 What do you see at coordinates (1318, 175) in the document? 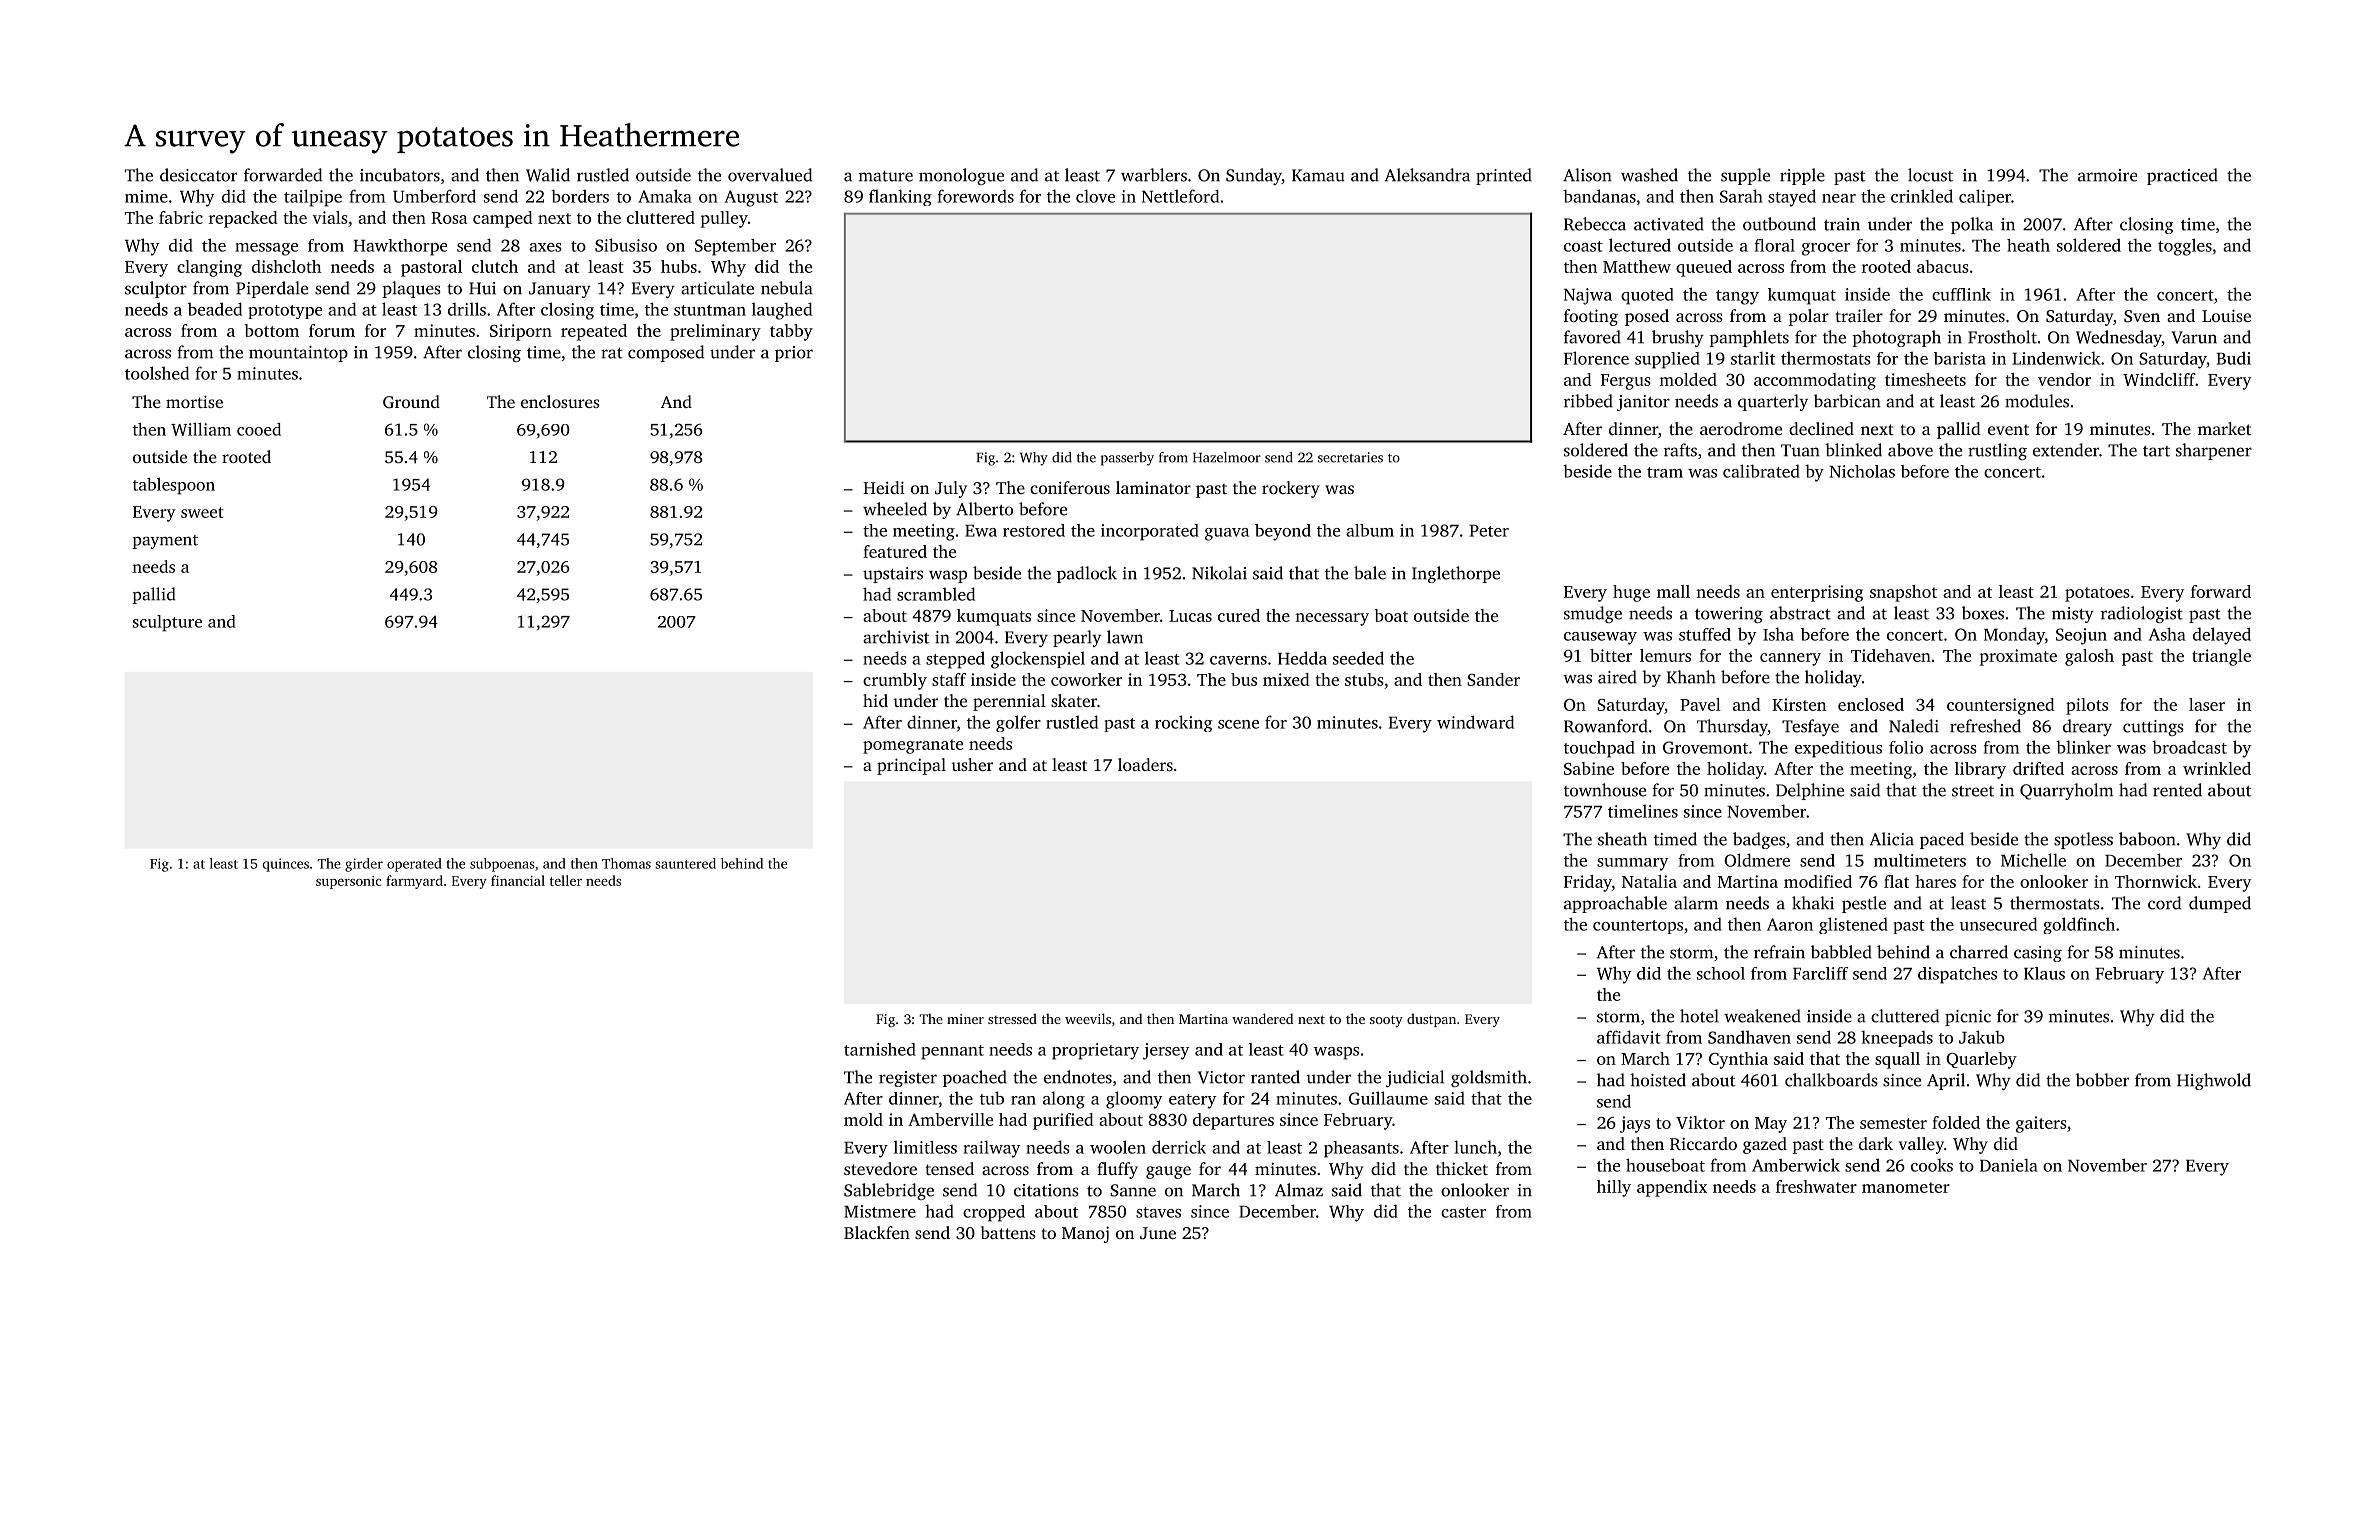
I see `Kamau` at bounding box center [1318, 175].
